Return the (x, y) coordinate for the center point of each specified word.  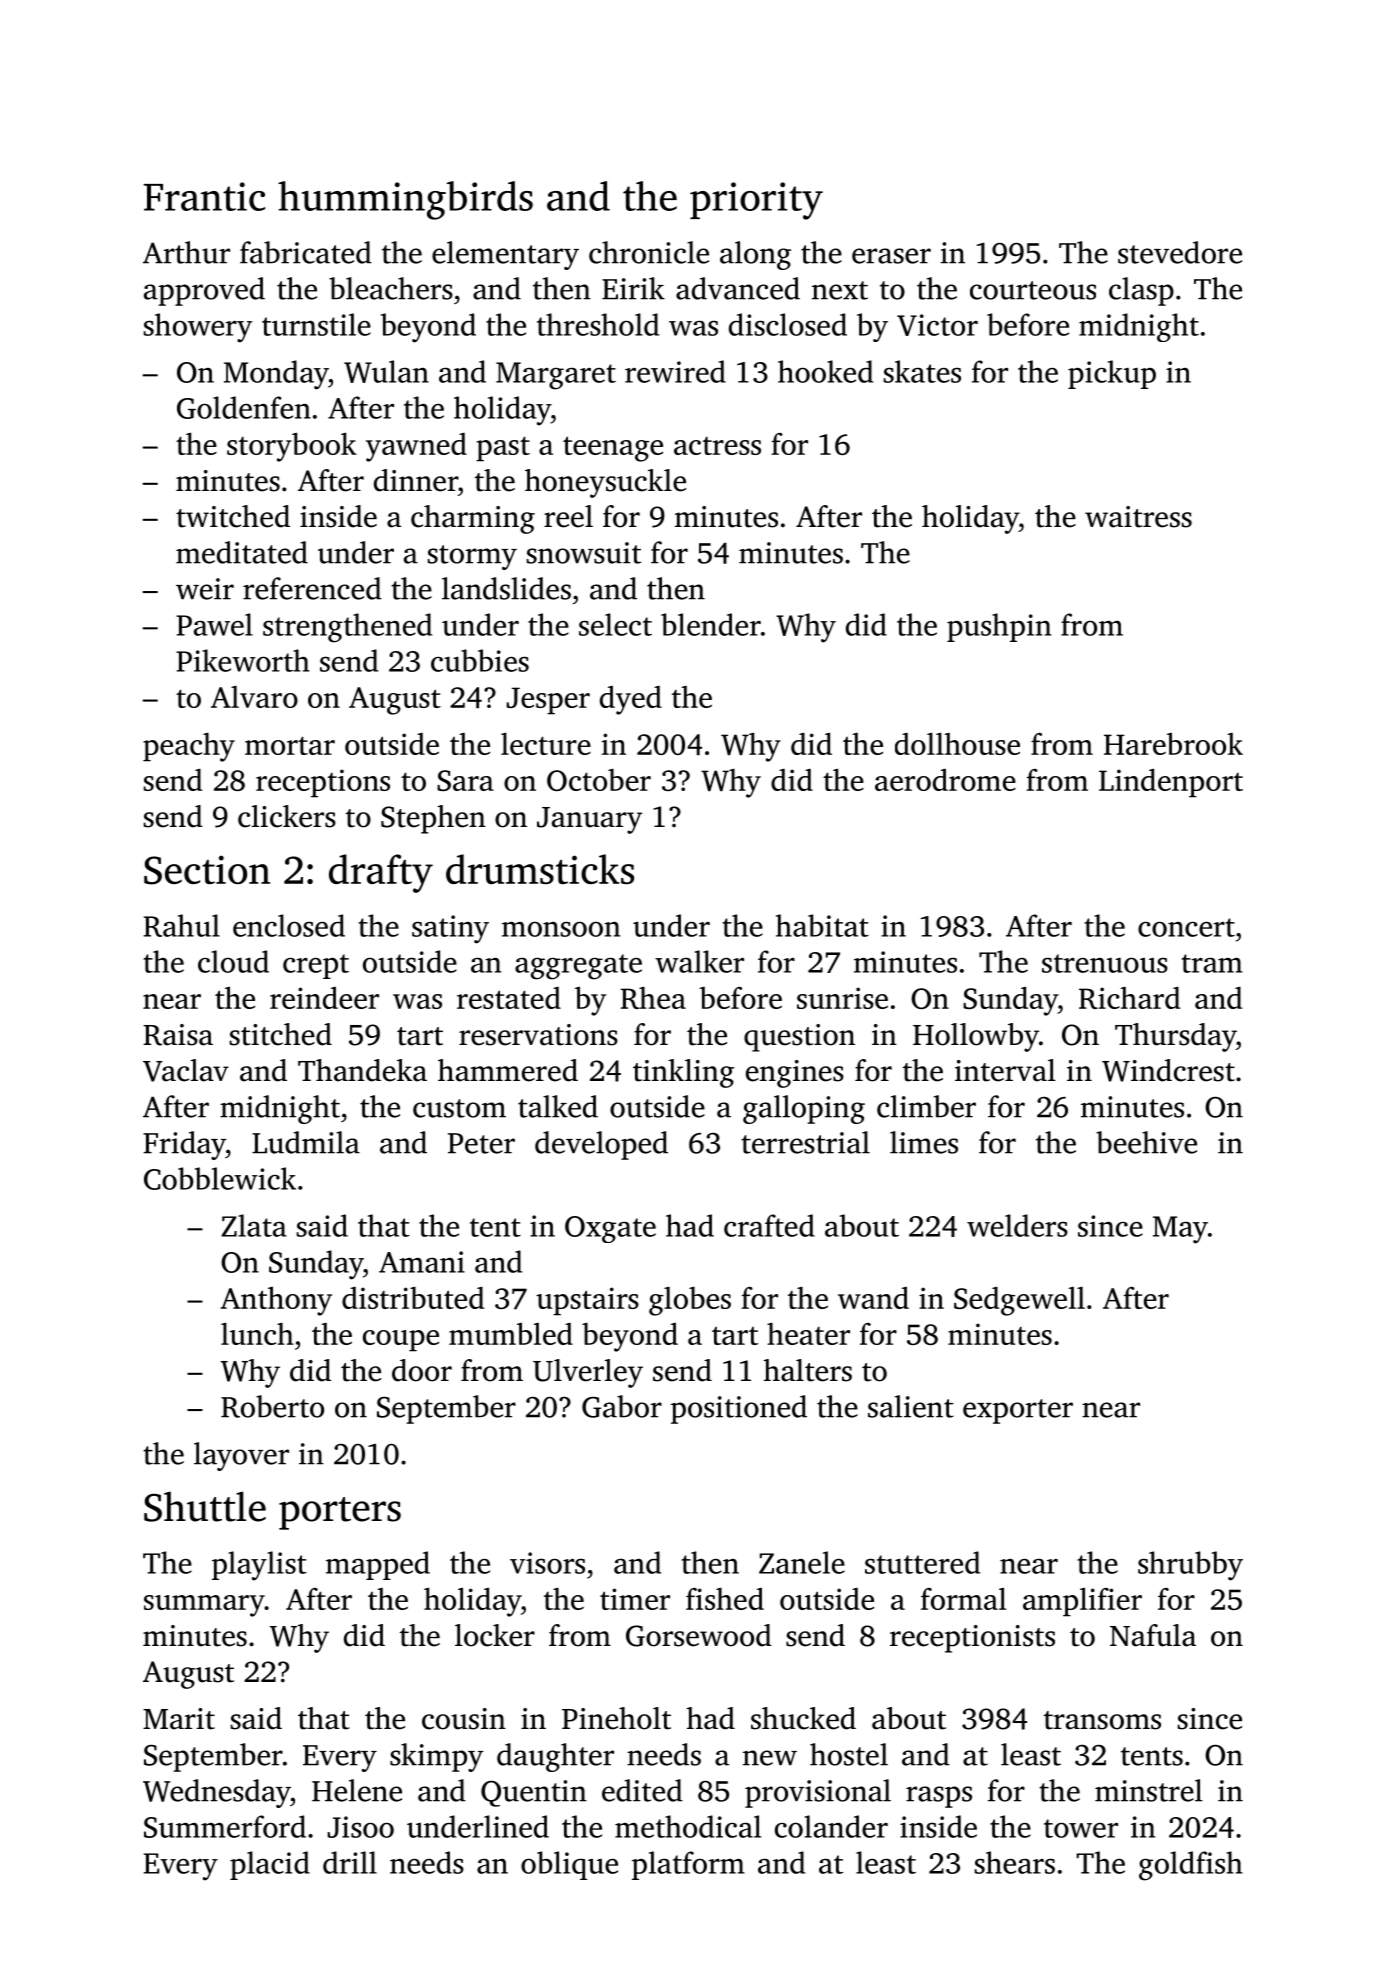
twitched (233, 516)
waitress (1138, 517)
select (615, 624)
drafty (381, 873)
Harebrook (1173, 743)
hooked (825, 371)
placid (270, 1865)
